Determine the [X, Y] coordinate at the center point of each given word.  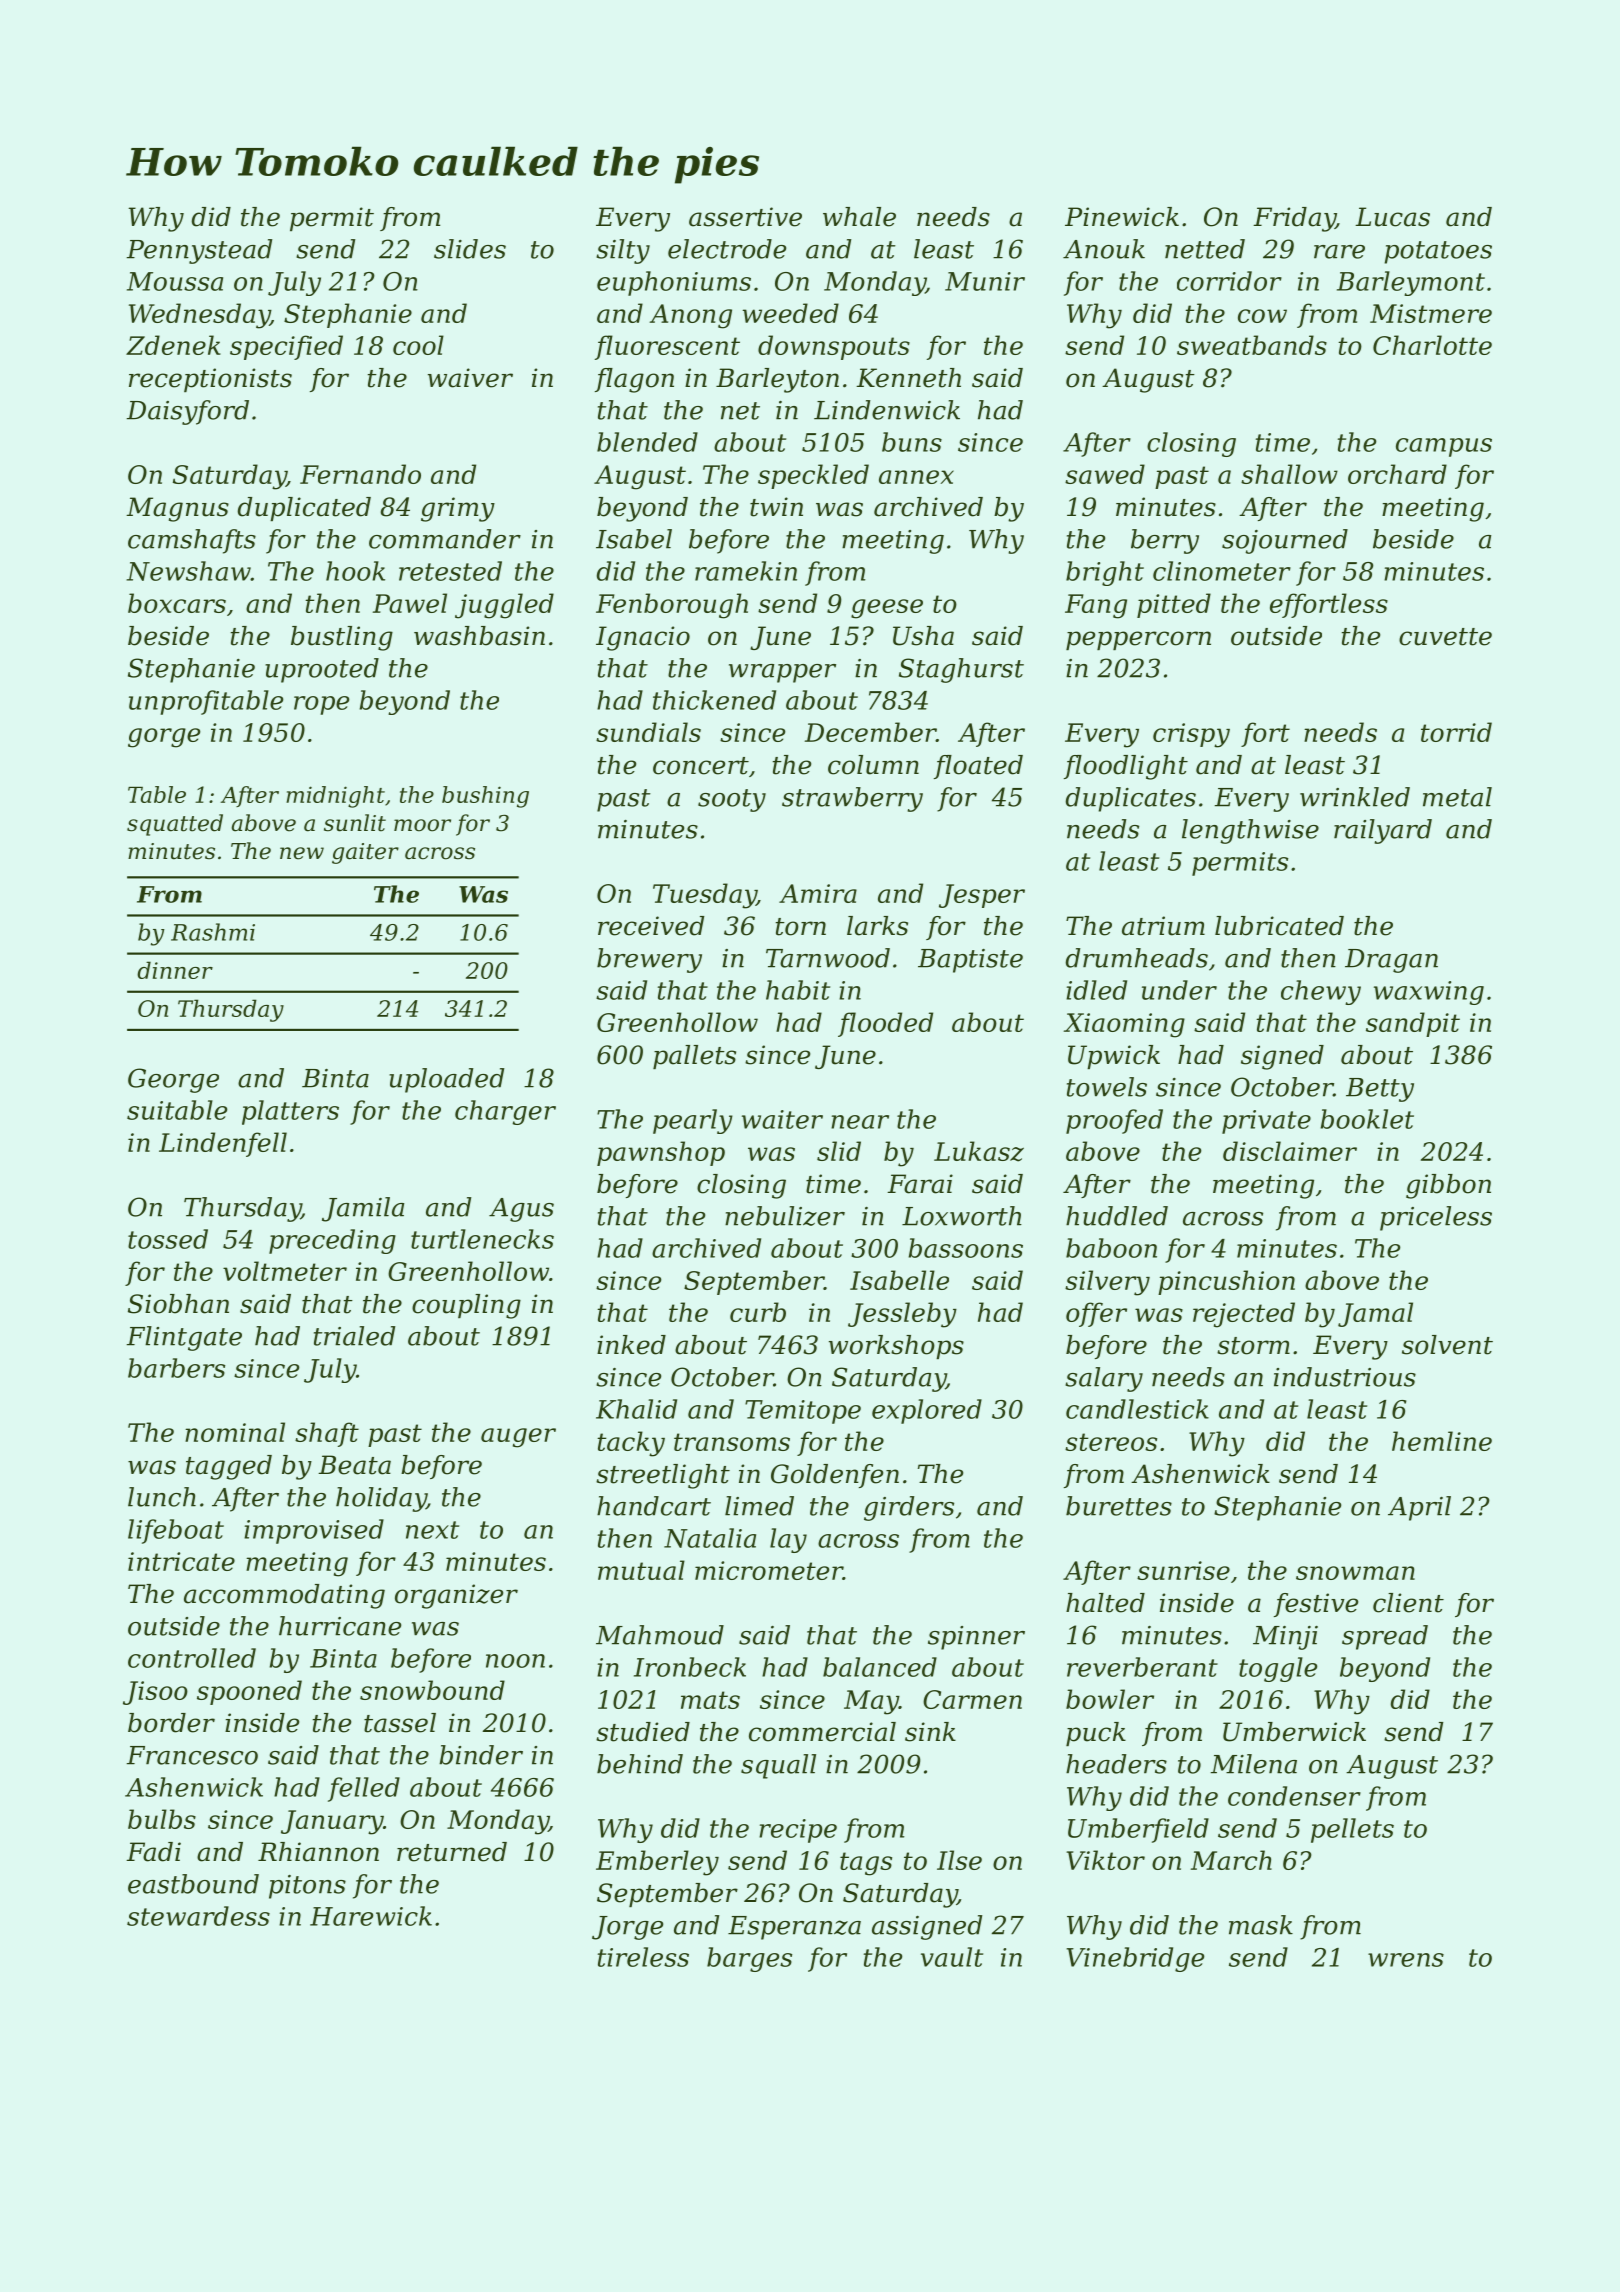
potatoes [1438, 252]
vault [952, 1957]
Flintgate [184, 1338]
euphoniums [674, 283]
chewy [1321, 992]
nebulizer [785, 1216]
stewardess [198, 1916]
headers [1116, 1764]
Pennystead [199, 251]
